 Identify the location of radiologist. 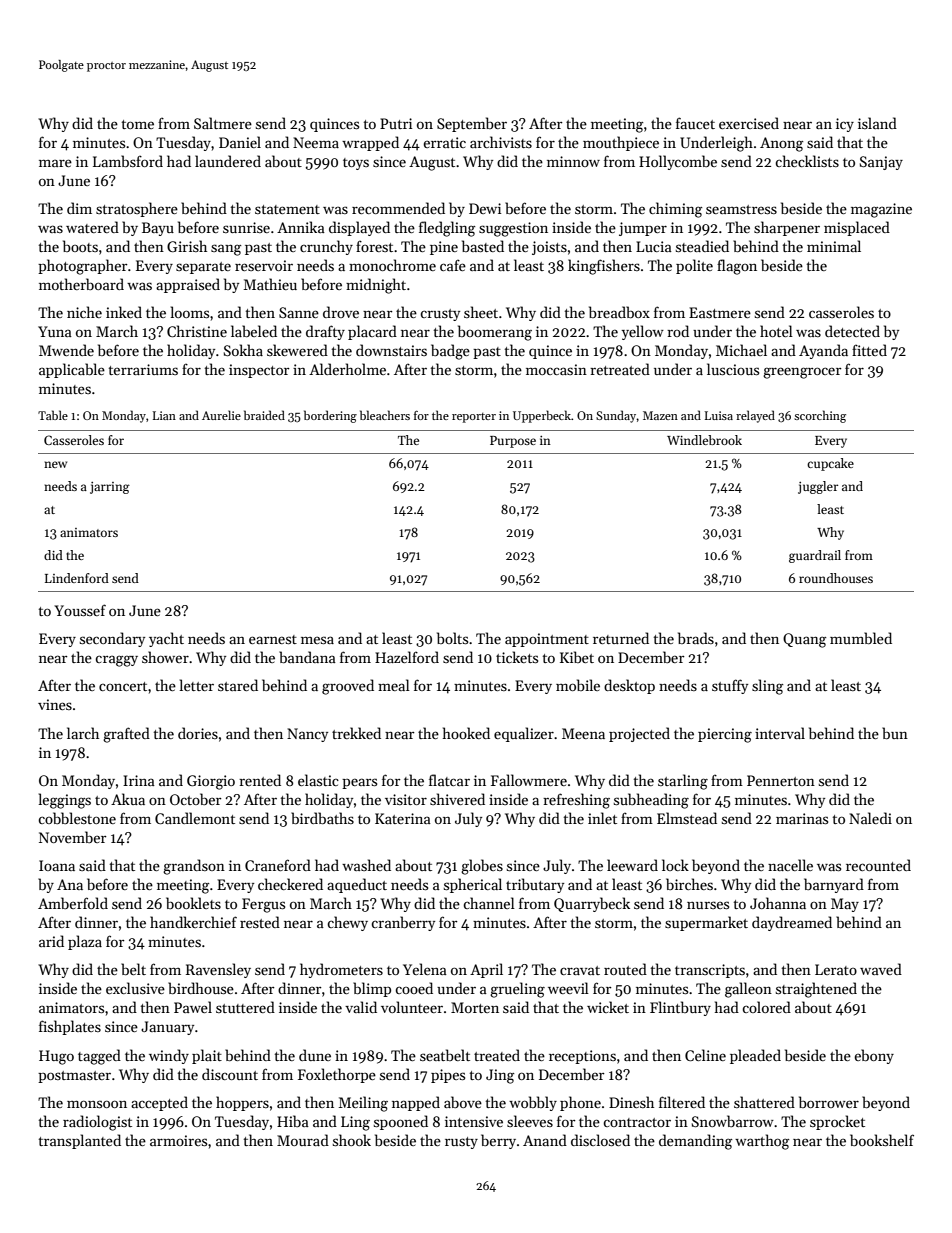
(97, 1123).
